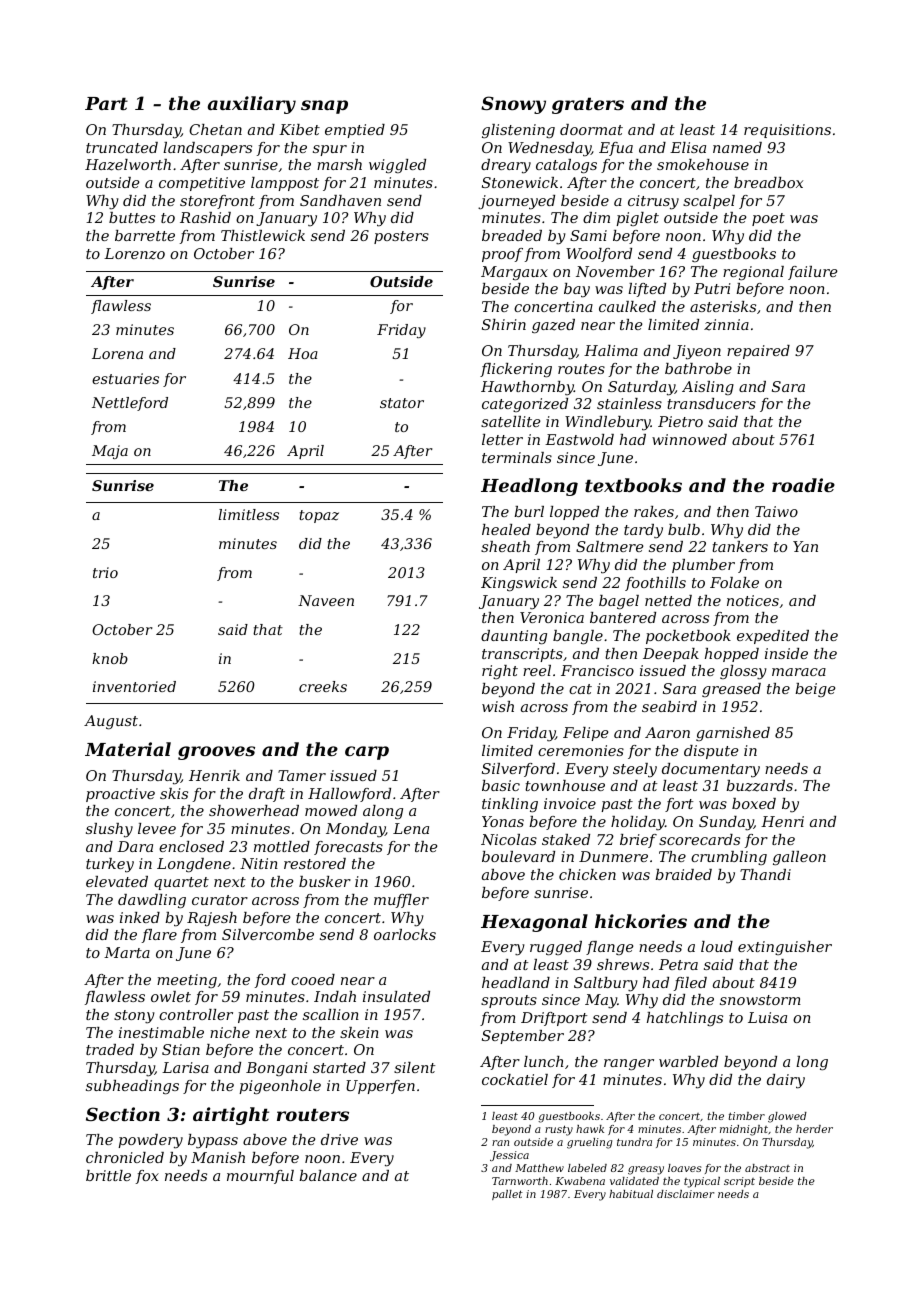 This document has height=1308, width=924. I want to click on right, so click(500, 672).
